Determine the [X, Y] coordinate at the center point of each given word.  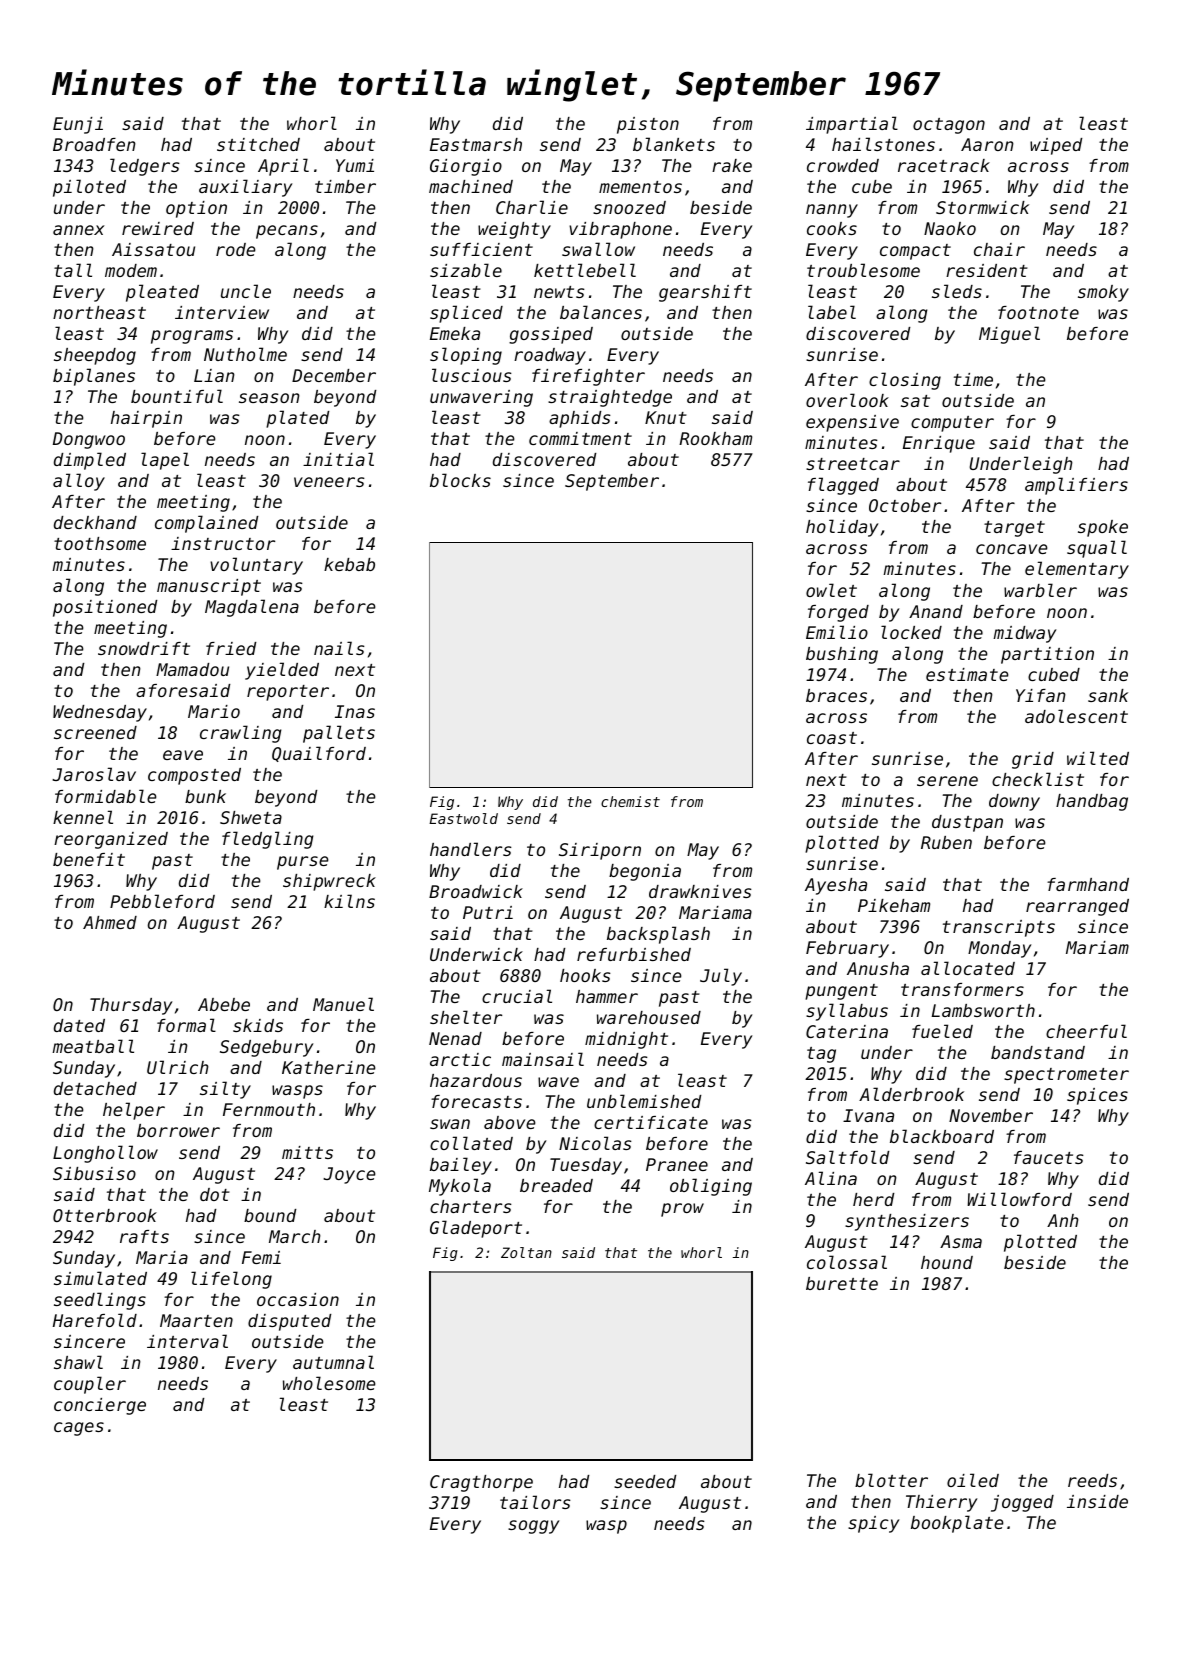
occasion [298, 1299]
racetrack [944, 165]
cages [79, 1429]
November [991, 1115]
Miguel [1009, 335]
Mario [214, 711]
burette [842, 1283]
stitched [258, 144]
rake [732, 165]
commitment [580, 438]
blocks [460, 480]
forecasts [476, 1101]
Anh [1063, 1220]
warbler [1040, 590]
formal [186, 1025]
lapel [165, 461]
